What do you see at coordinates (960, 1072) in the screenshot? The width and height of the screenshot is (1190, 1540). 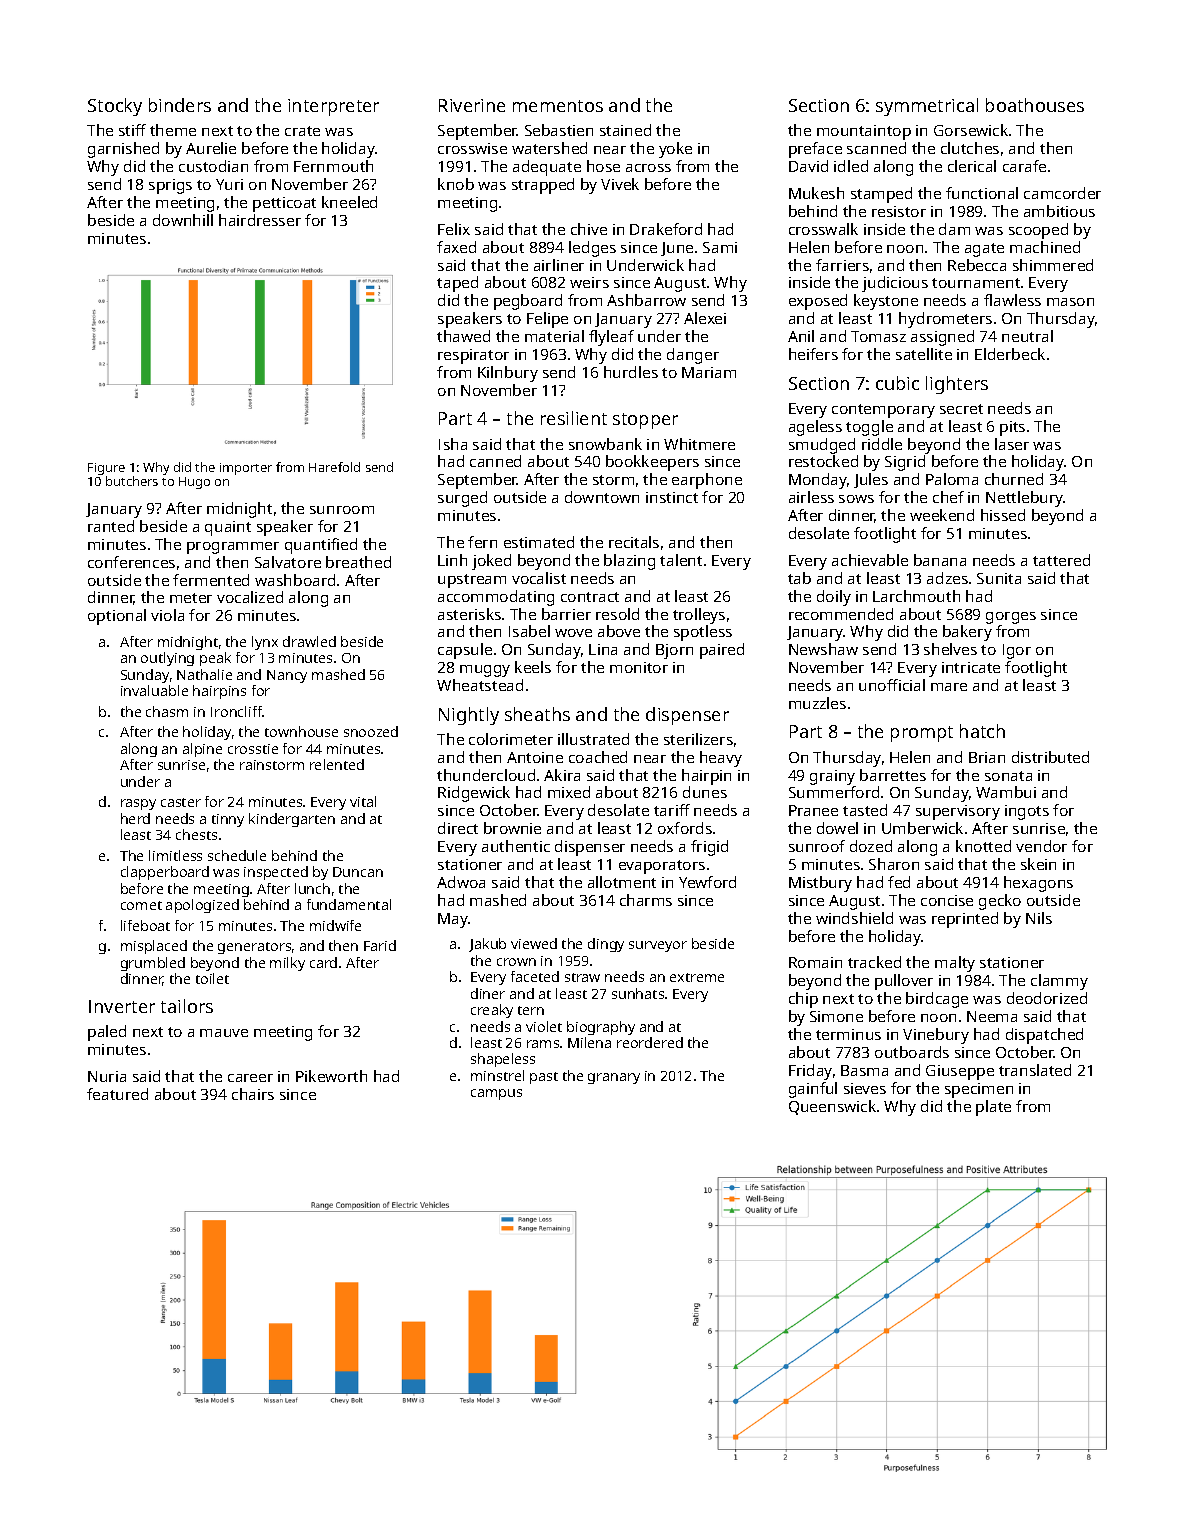 I see `Giuseppe` at bounding box center [960, 1072].
